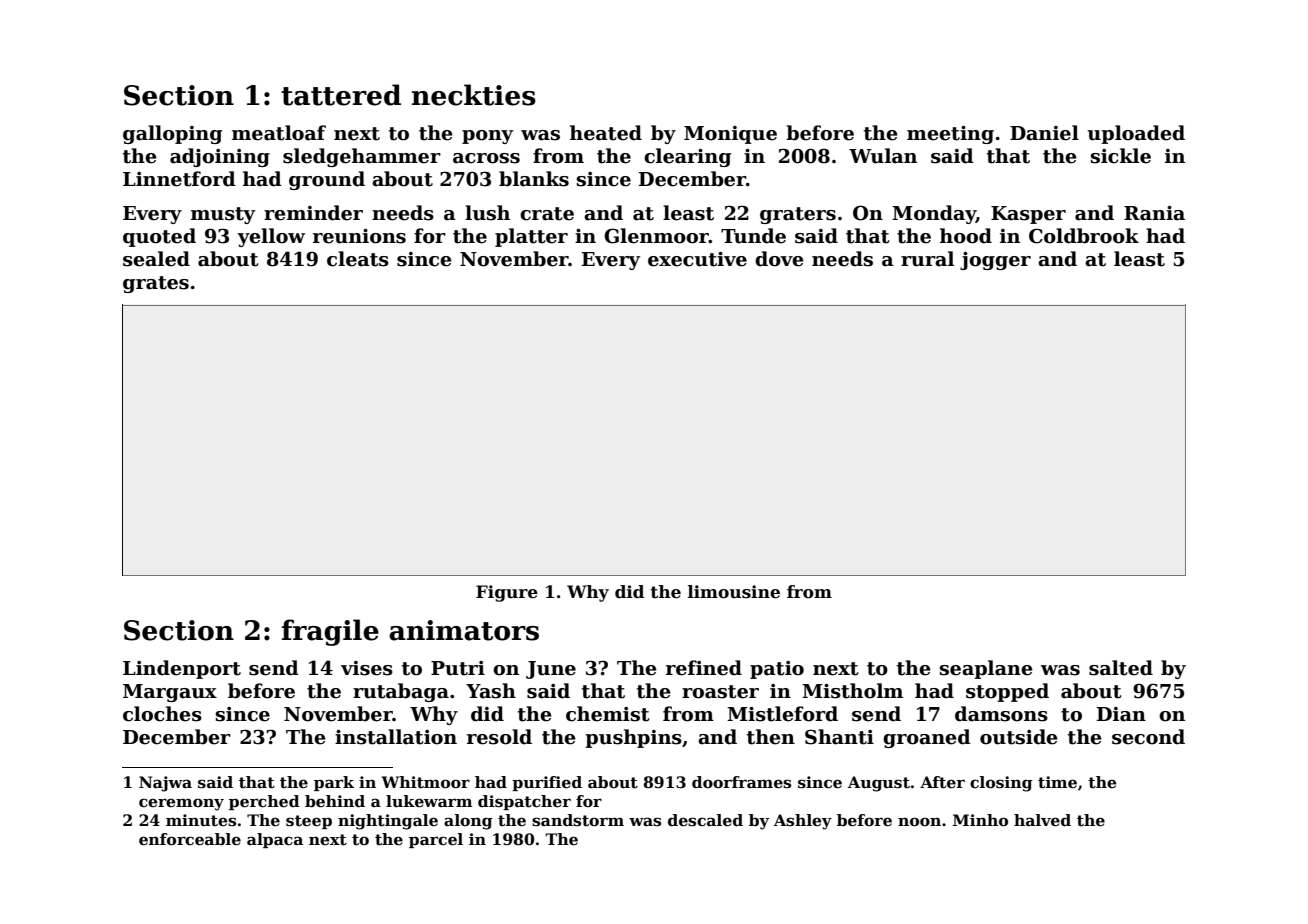 This screenshot has width=1308, height=924. I want to click on platter, so click(531, 237).
